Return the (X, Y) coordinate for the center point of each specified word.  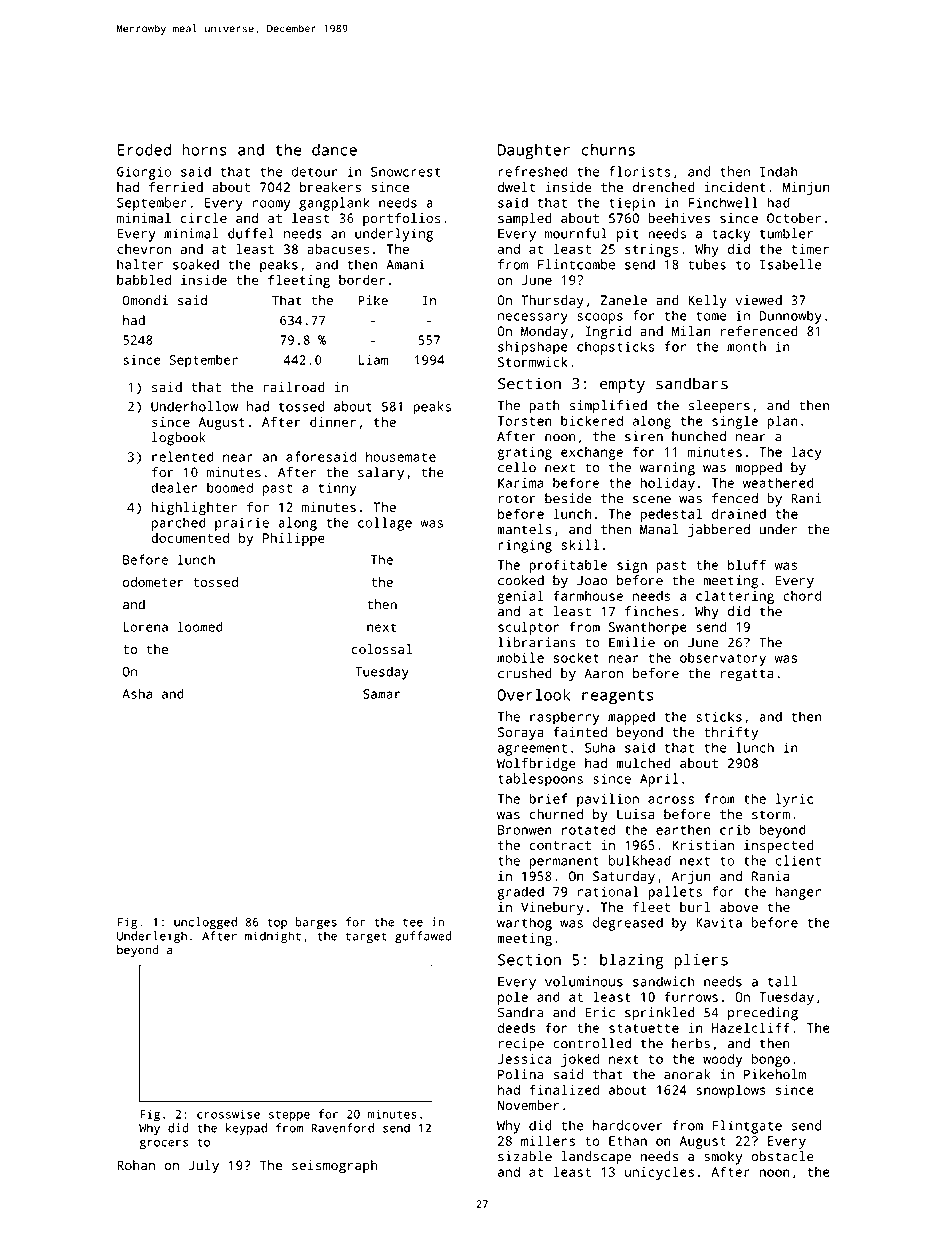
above (739, 907)
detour (314, 171)
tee (413, 922)
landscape (596, 1158)
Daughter (534, 152)
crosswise (228, 1114)
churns (608, 149)
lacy (807, 453)
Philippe (294, 539)
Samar (381, 694)
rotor (517, 499)
